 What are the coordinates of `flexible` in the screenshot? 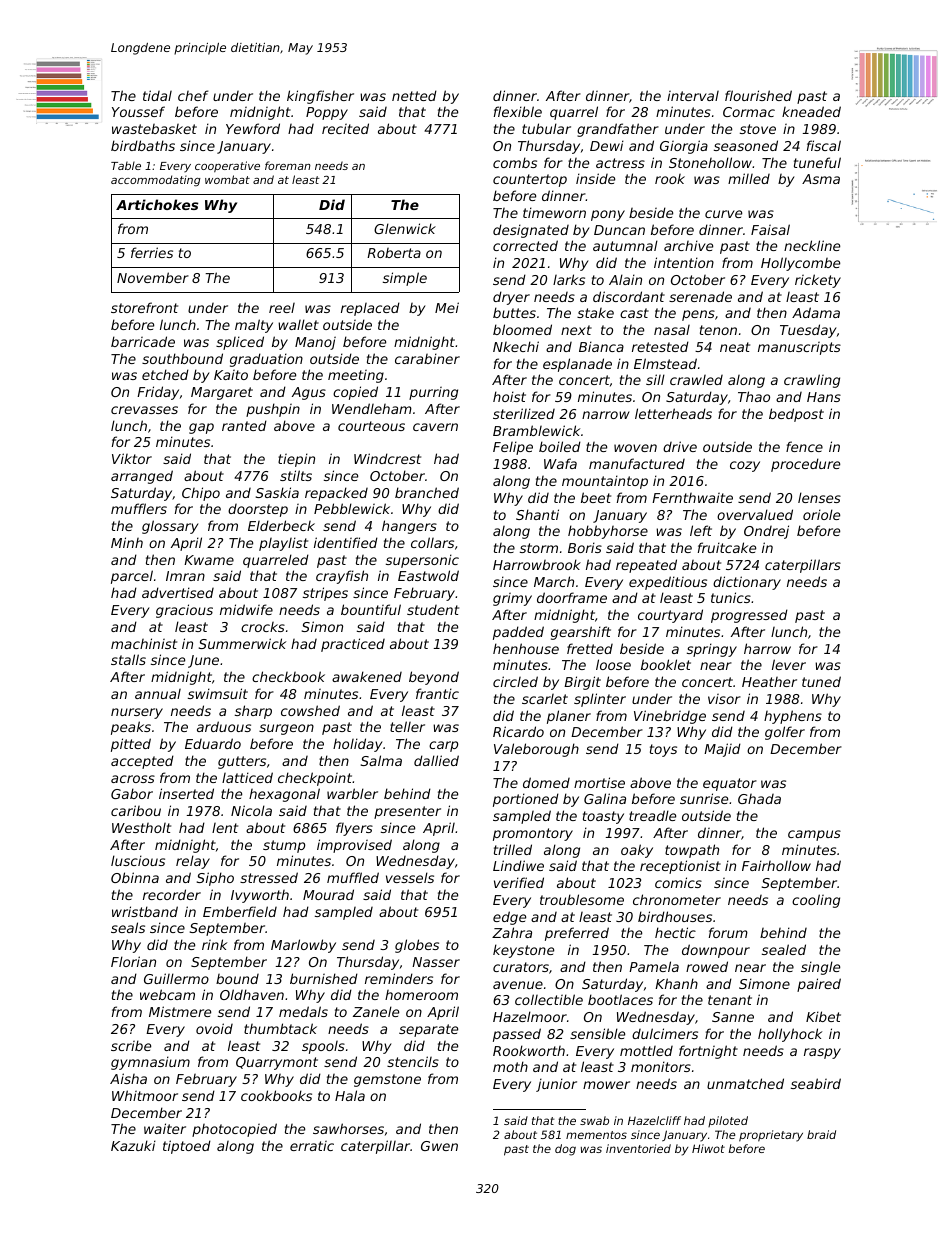 It's located at (518, 111).
